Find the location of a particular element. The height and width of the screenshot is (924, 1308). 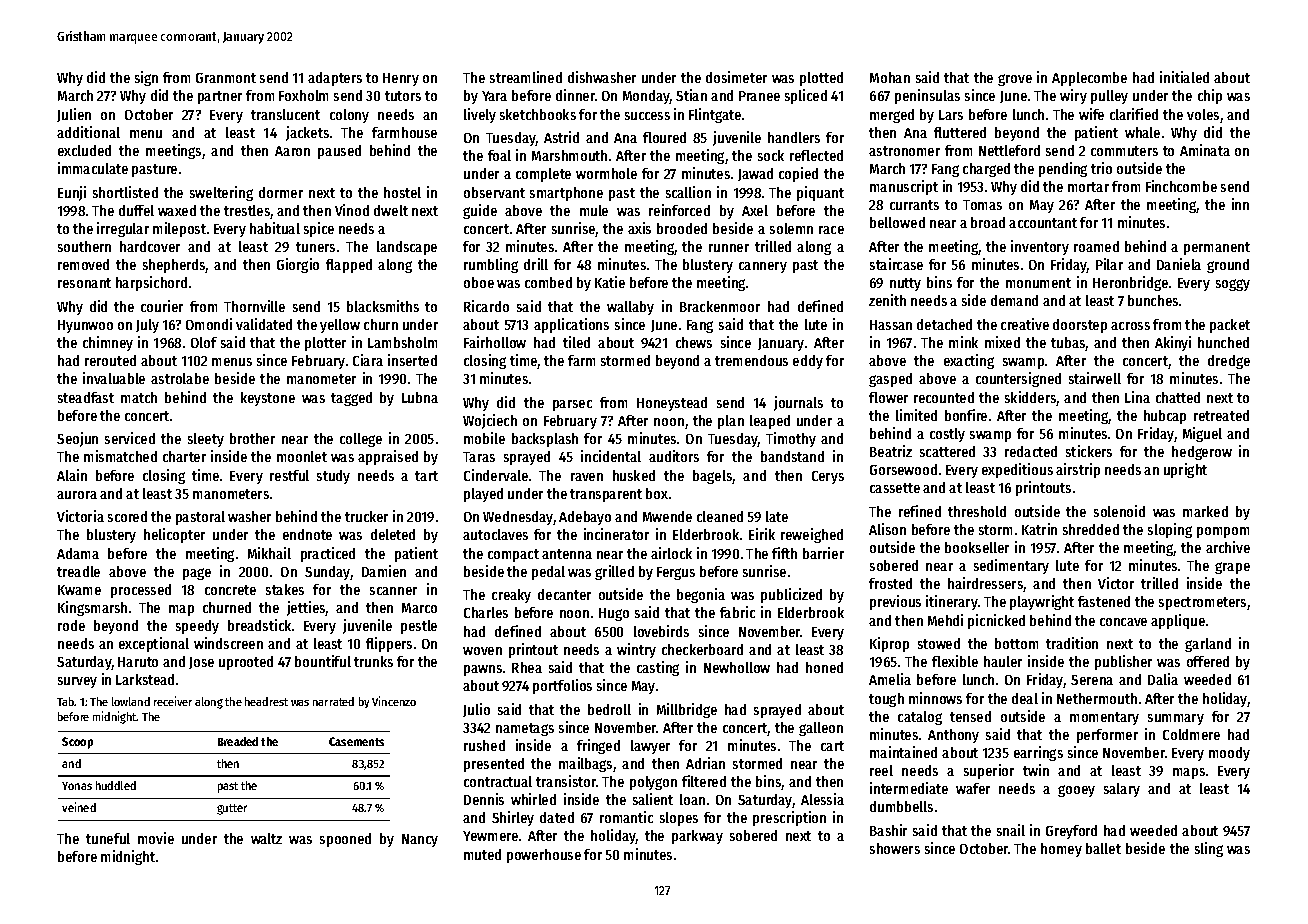

bedroll is located at coordinates (609, 709).
